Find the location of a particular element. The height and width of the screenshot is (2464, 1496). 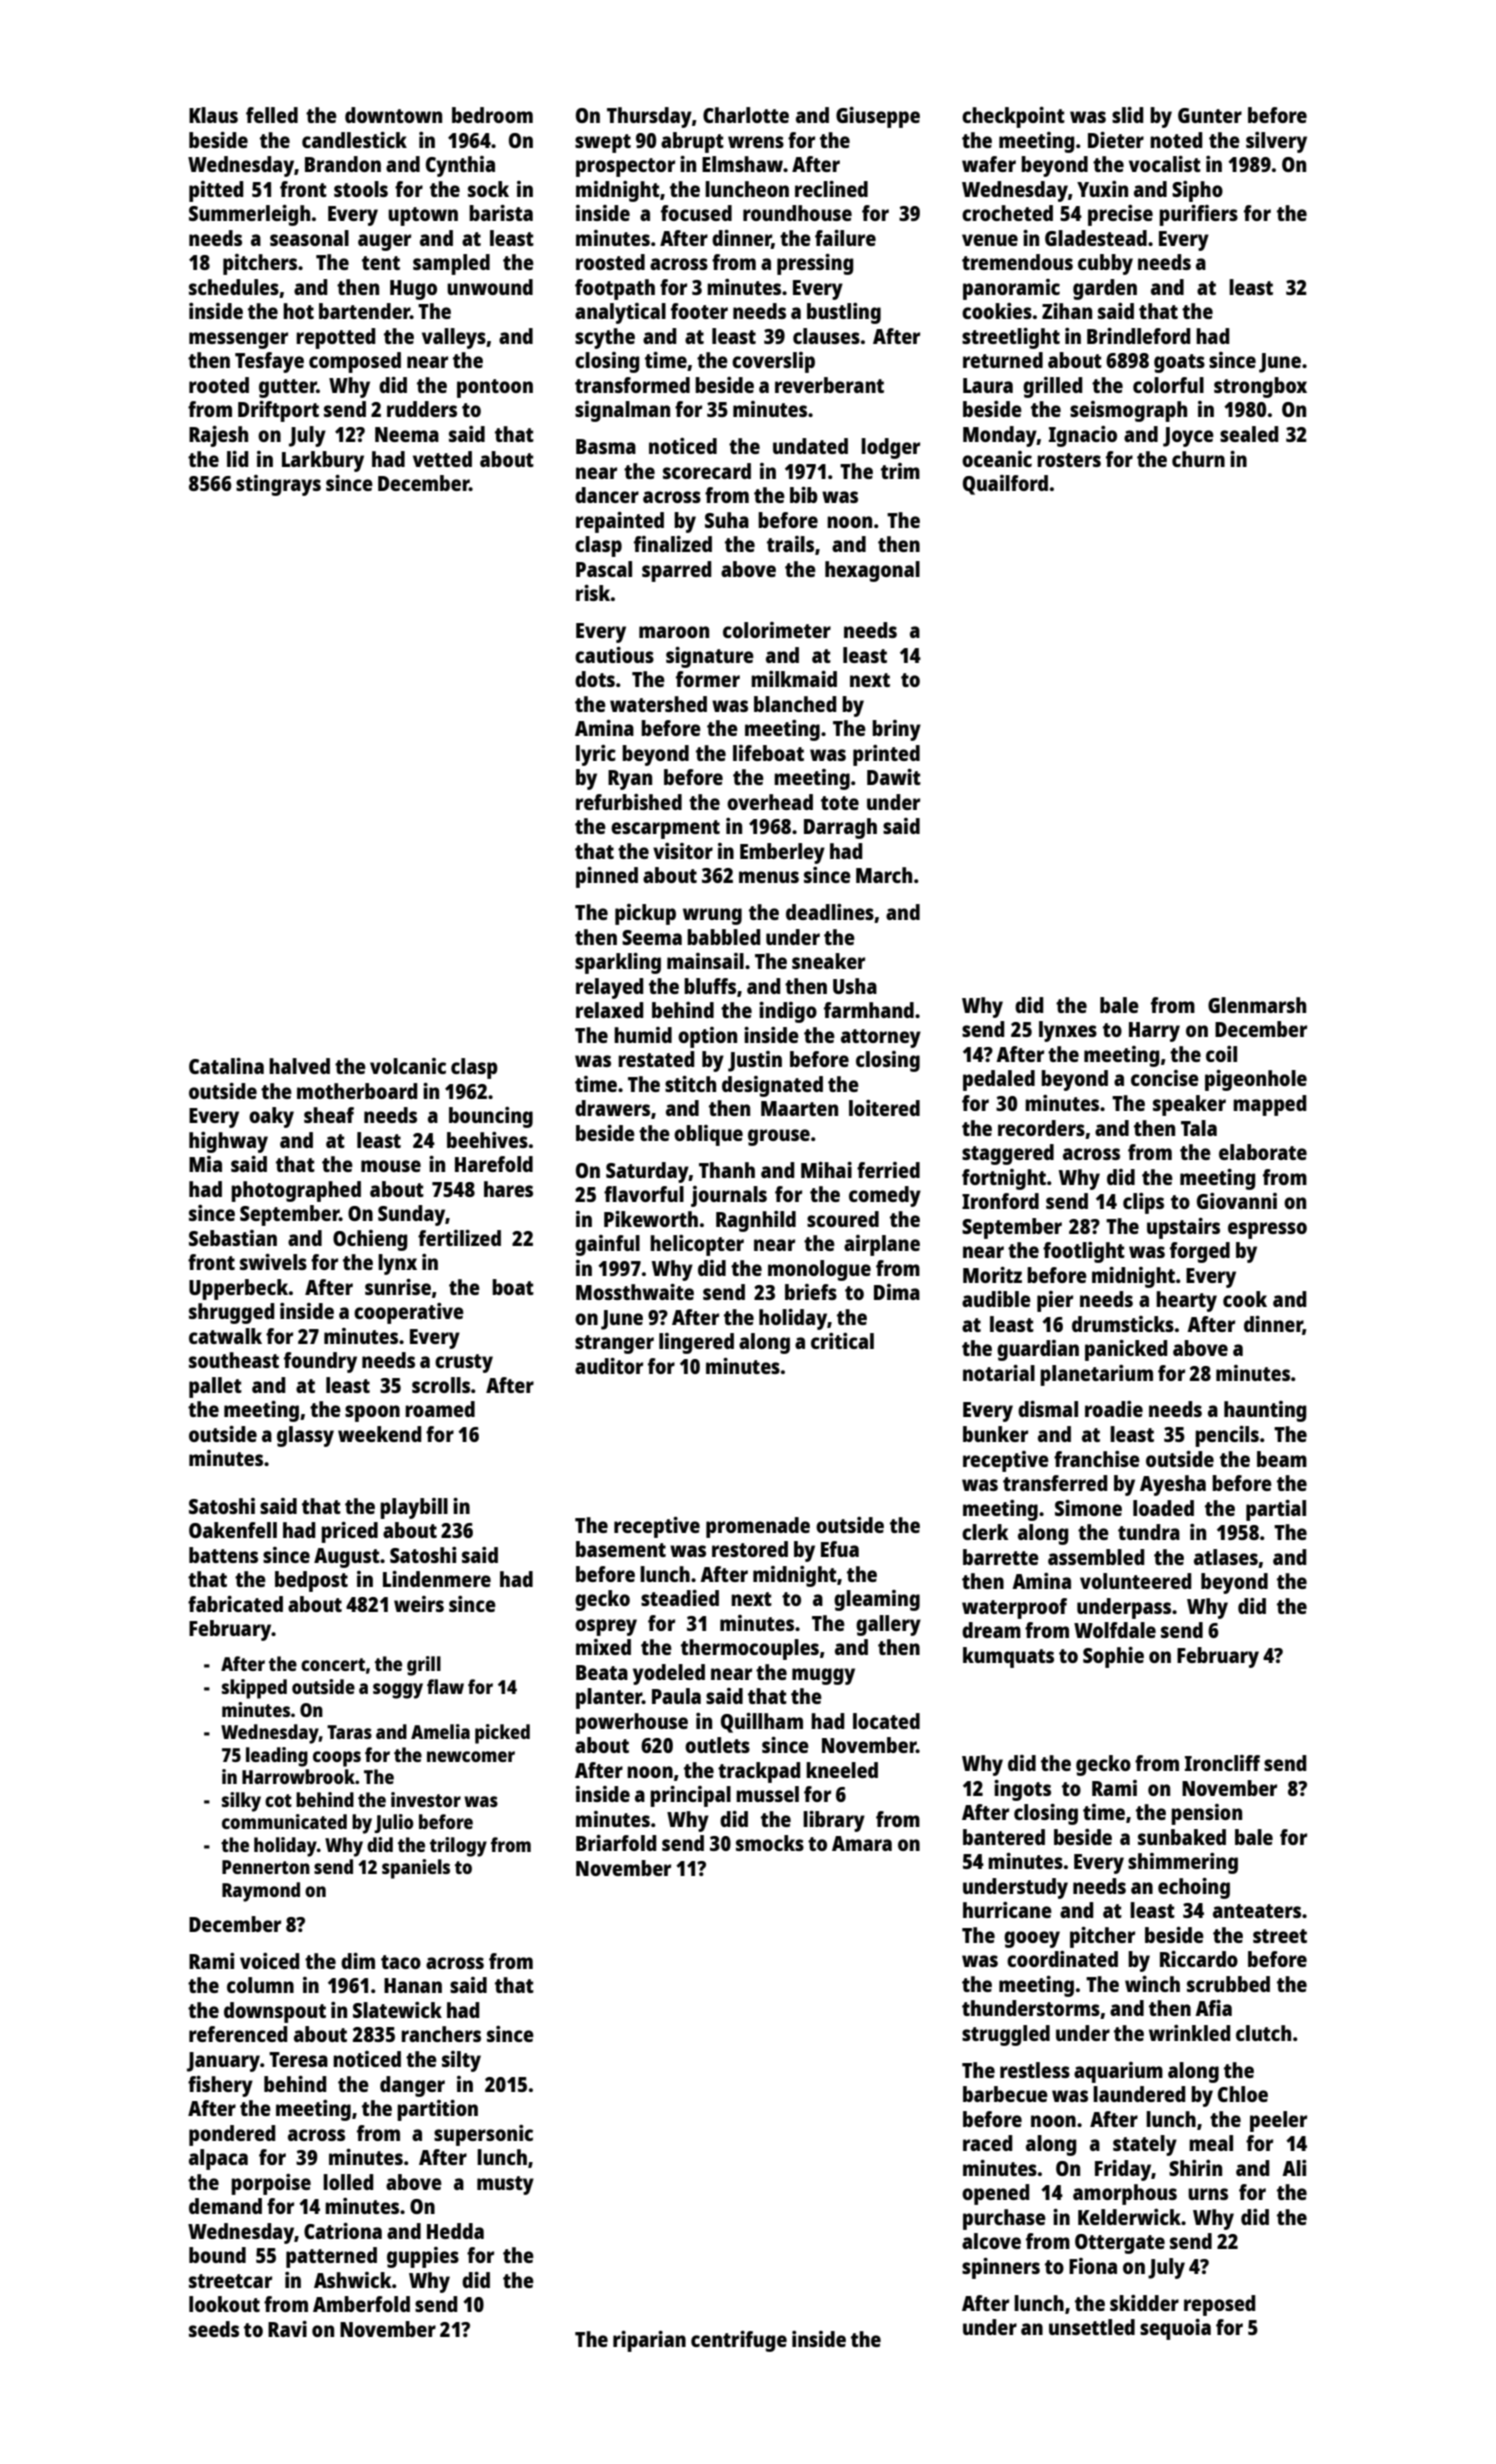

rosters is located at coordinates (1069, 460).
